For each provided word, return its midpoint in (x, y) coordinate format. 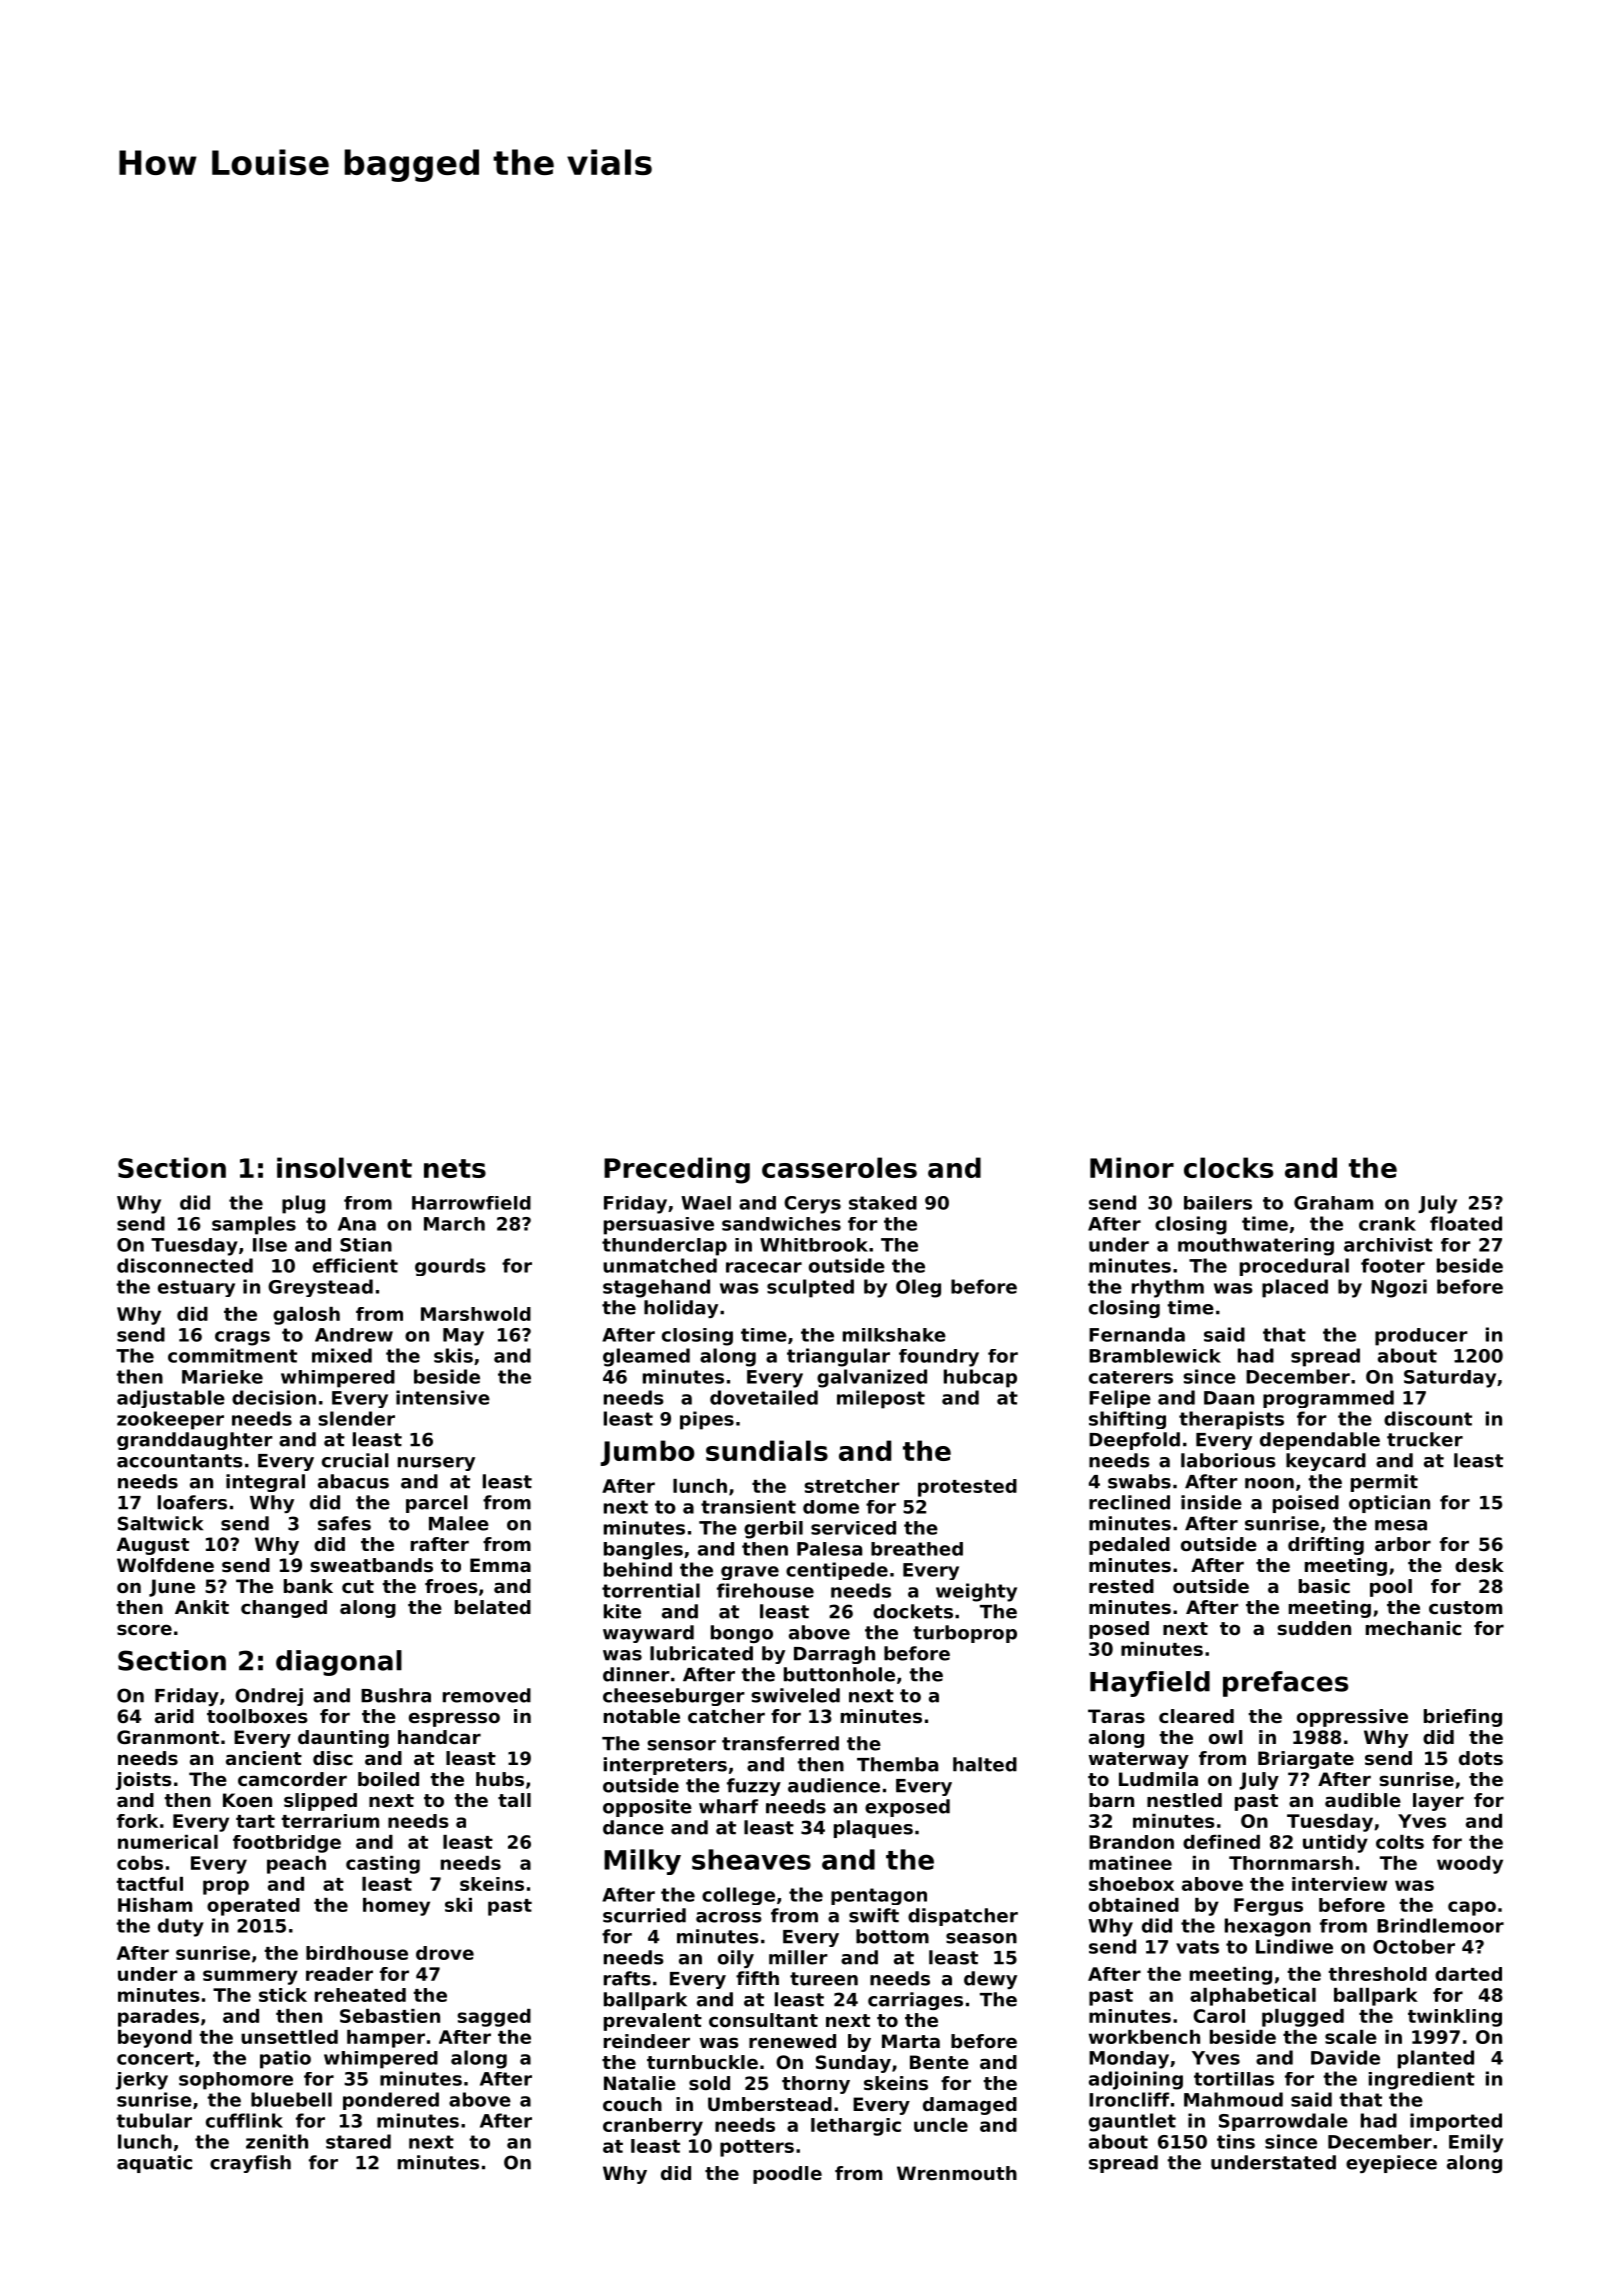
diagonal (339, 1663)
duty (181, 1927)
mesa (1401, 1525)
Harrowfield (471, 1203)
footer (1393, 1265)
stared (358, 2141)
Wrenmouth (957, 2173)
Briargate (1306, 1760)
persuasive (659, 1226)
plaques (873, 1829)
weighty (976, 1592)
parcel (437, 1504)
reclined (1129, 1502)
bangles (643, 1551)
